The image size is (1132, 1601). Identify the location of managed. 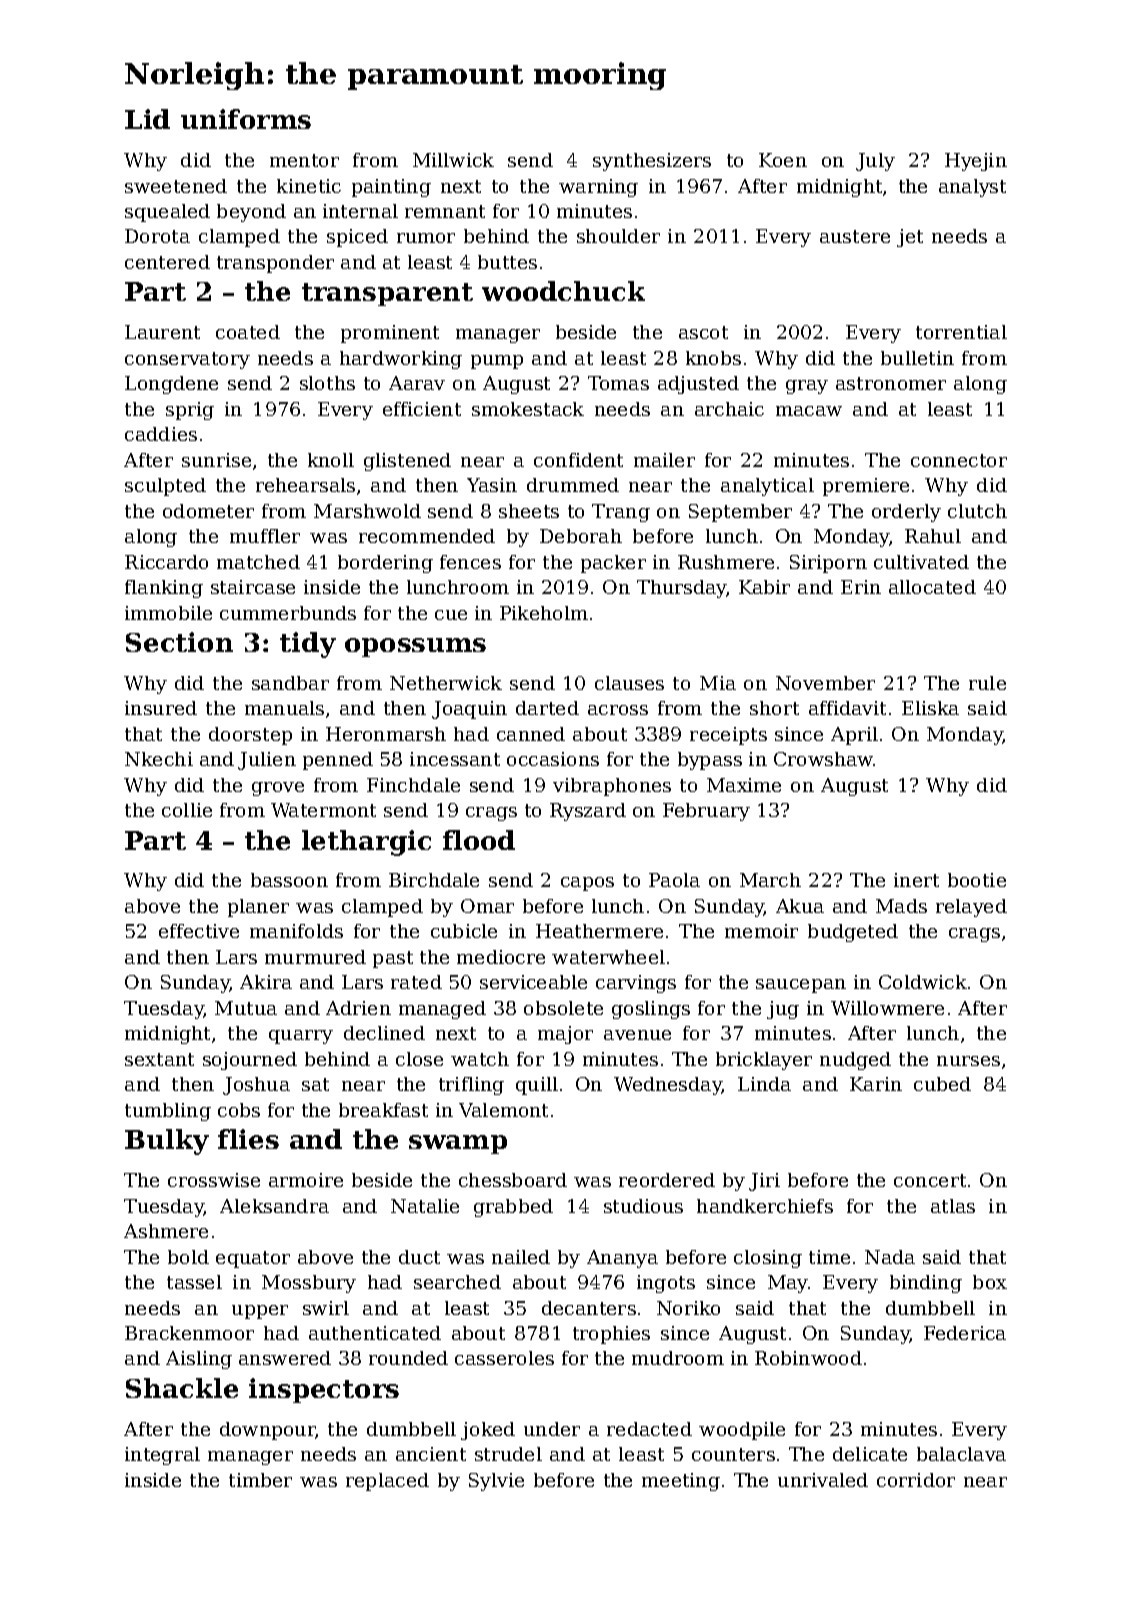
(442, 1010).
